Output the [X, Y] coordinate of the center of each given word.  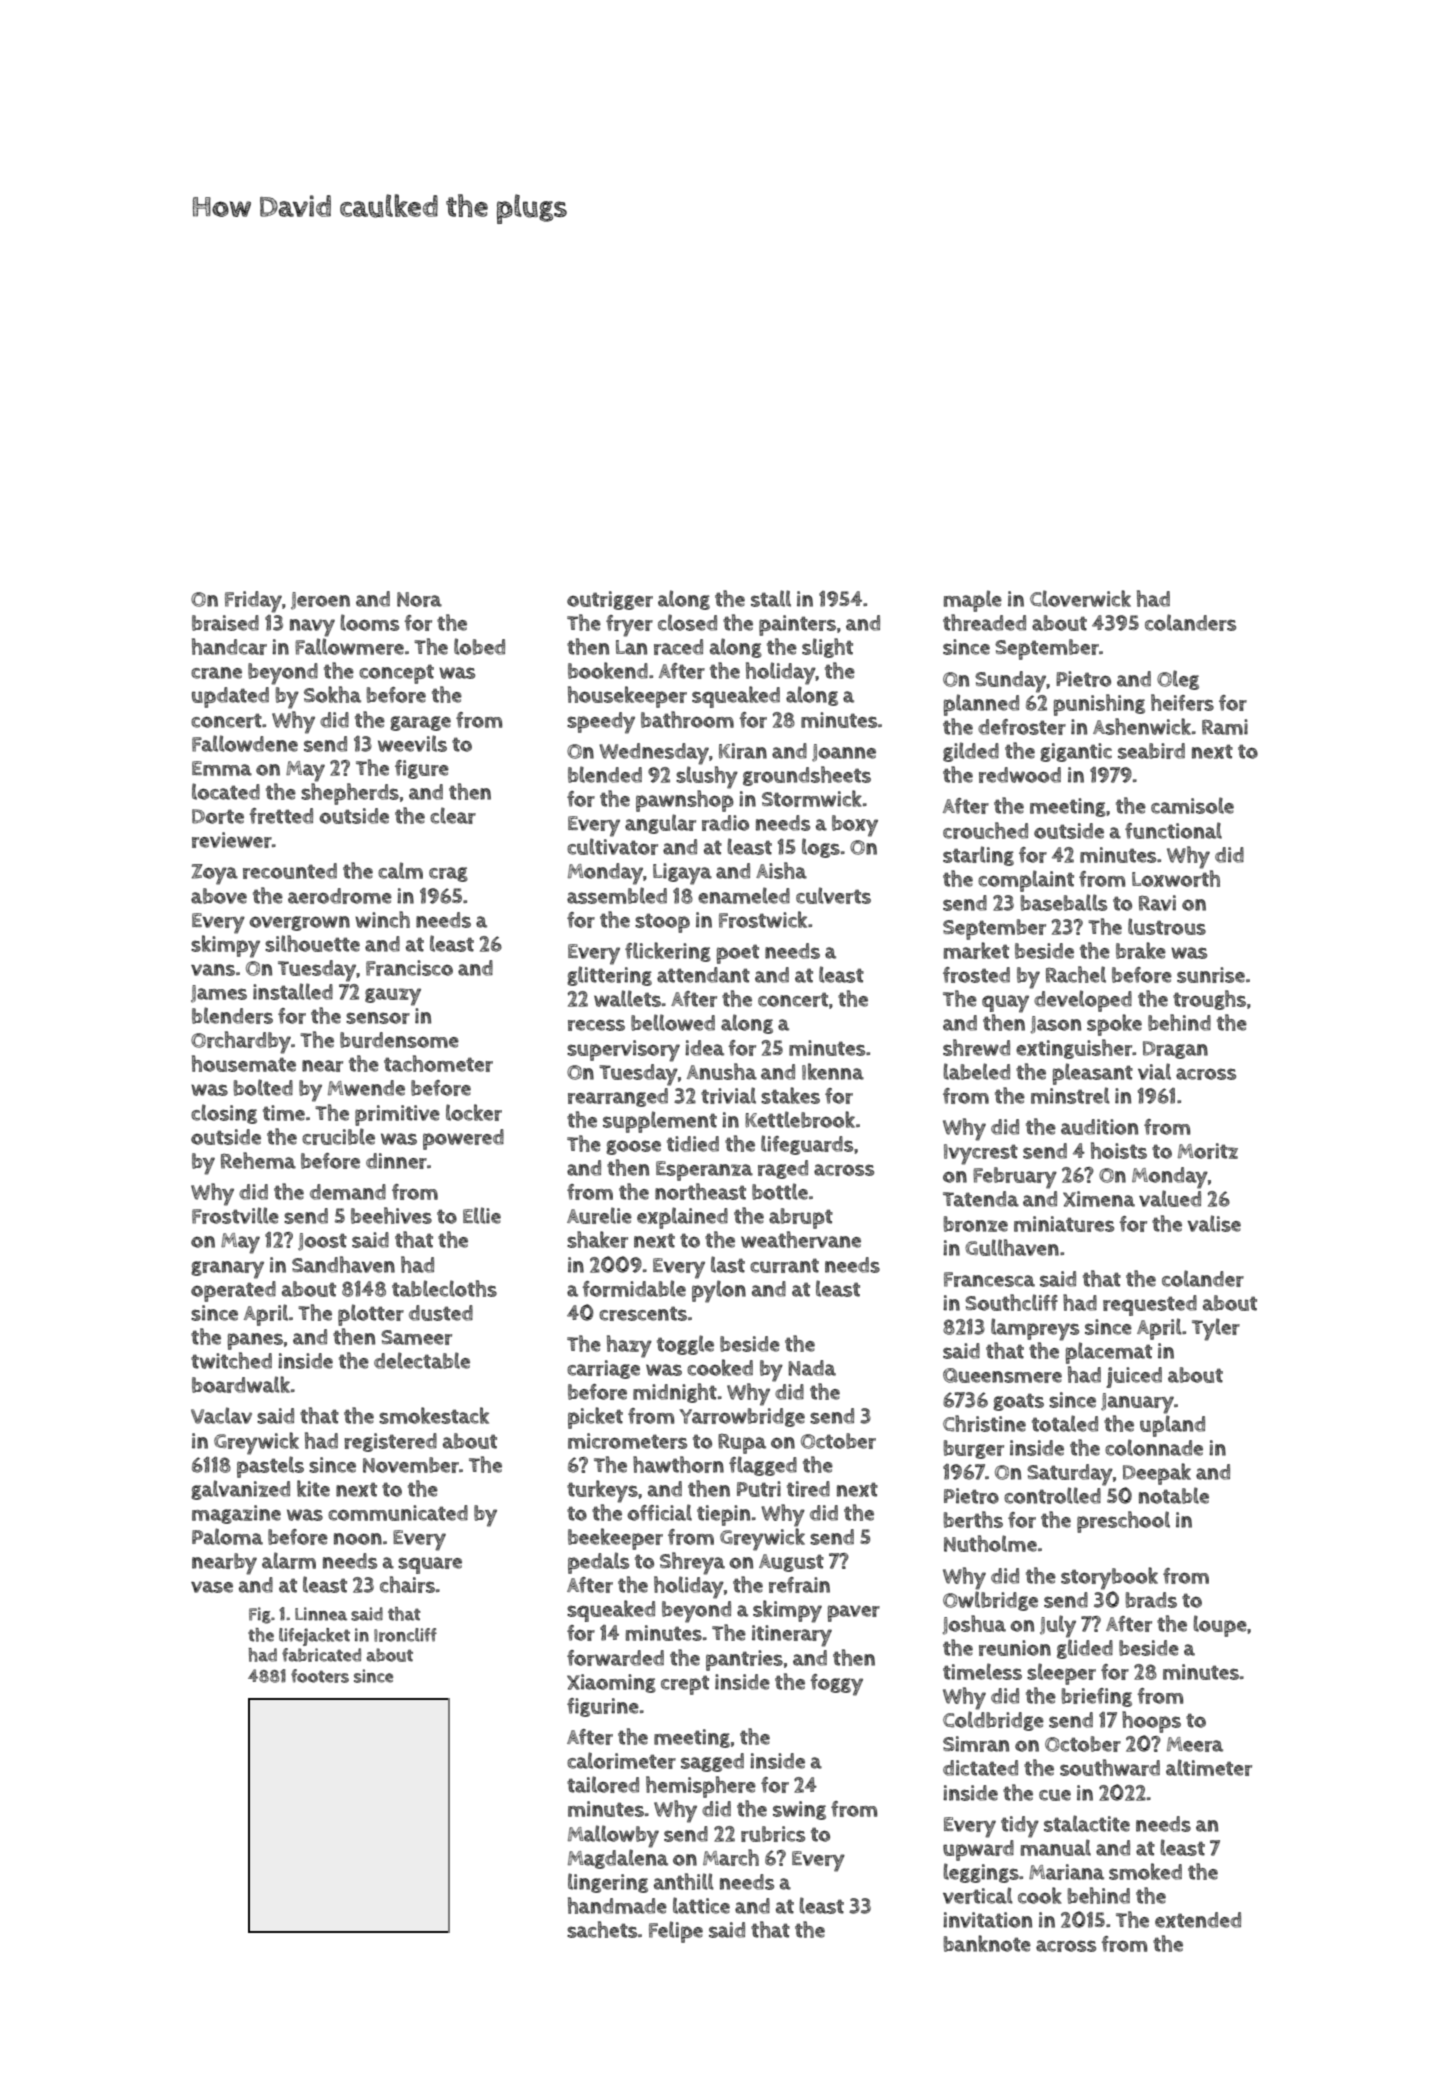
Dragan [1175, 1050]
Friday [253, 602]
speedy [601, 723]
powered [463, 1139]
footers [320, 1676]
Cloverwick [1080, 598]
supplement [660, 1122]
